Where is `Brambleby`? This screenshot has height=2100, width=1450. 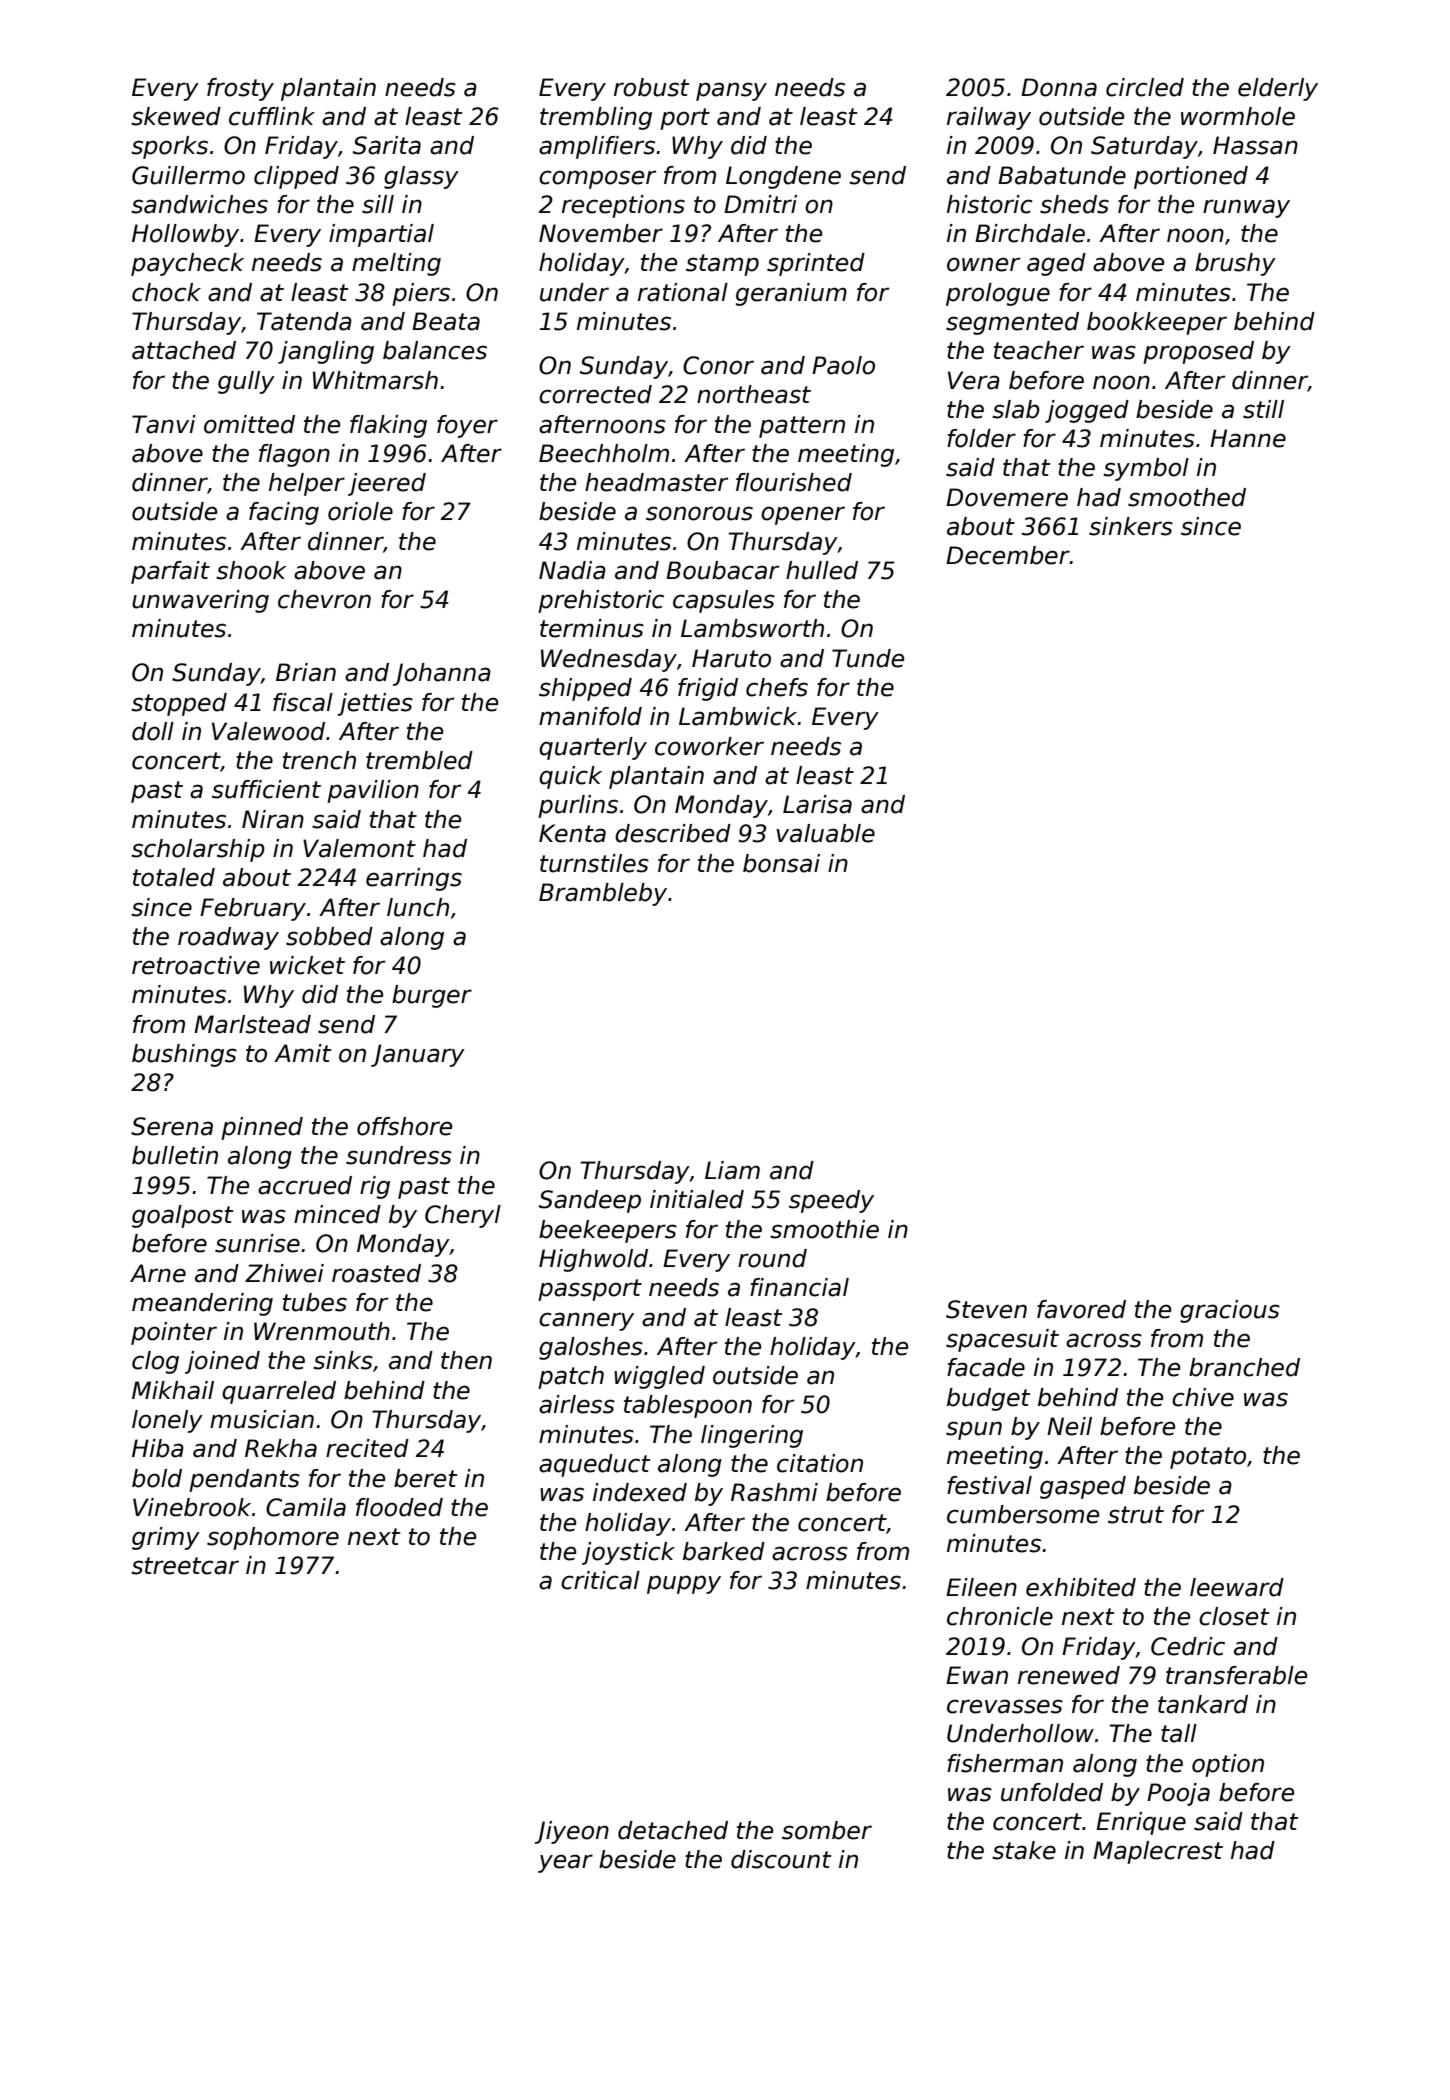 Brambleby is located at coordinates (603, 894).
